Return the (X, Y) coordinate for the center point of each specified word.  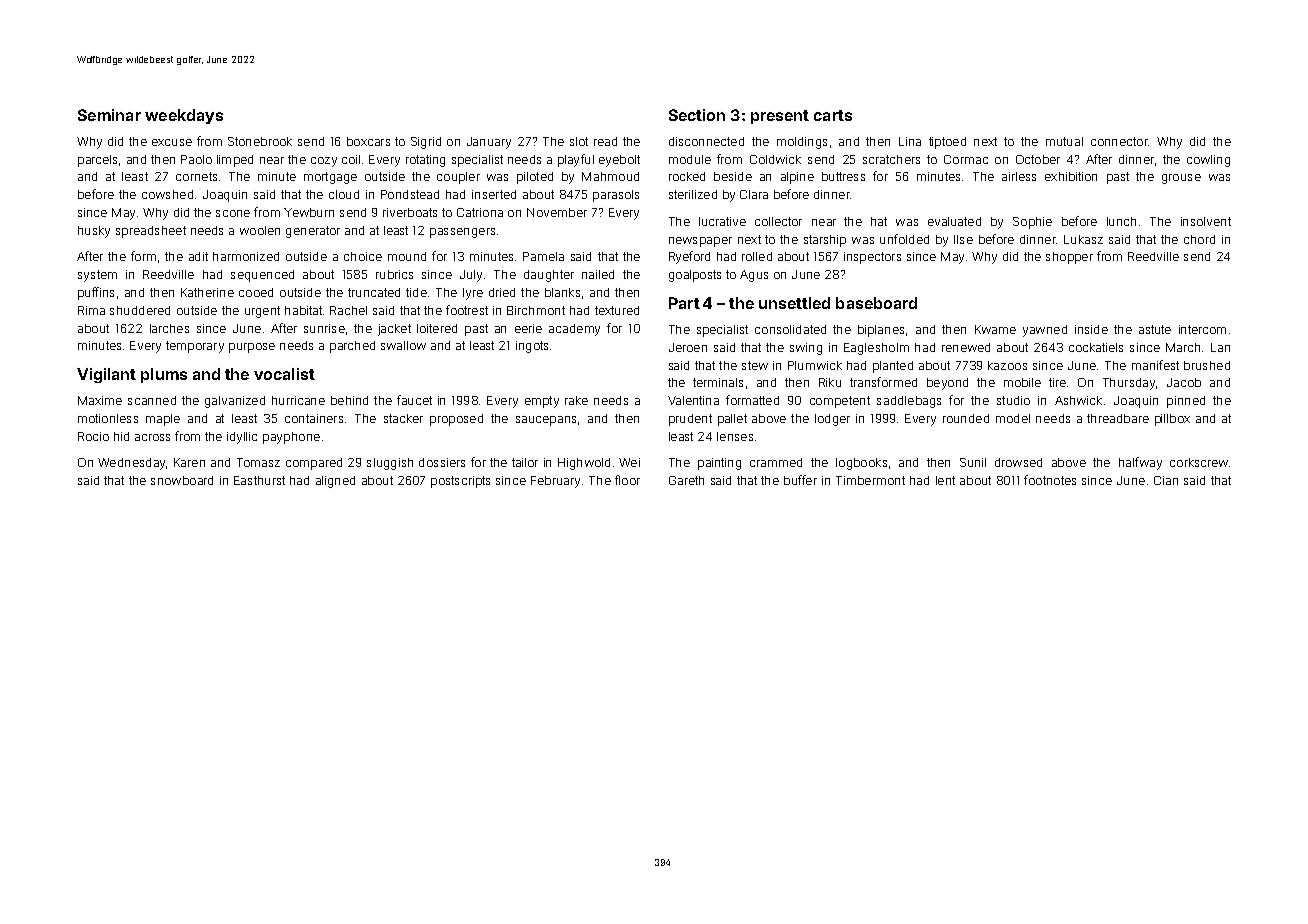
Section (697, 115)
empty (542, 402)
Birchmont (536, 310)
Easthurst (259, 480)
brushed (1207, 365)
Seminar (109, 115)
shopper (1069, 258)
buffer (800, 480)
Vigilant (106, 375)
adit (198, 256)
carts (833, 115)
